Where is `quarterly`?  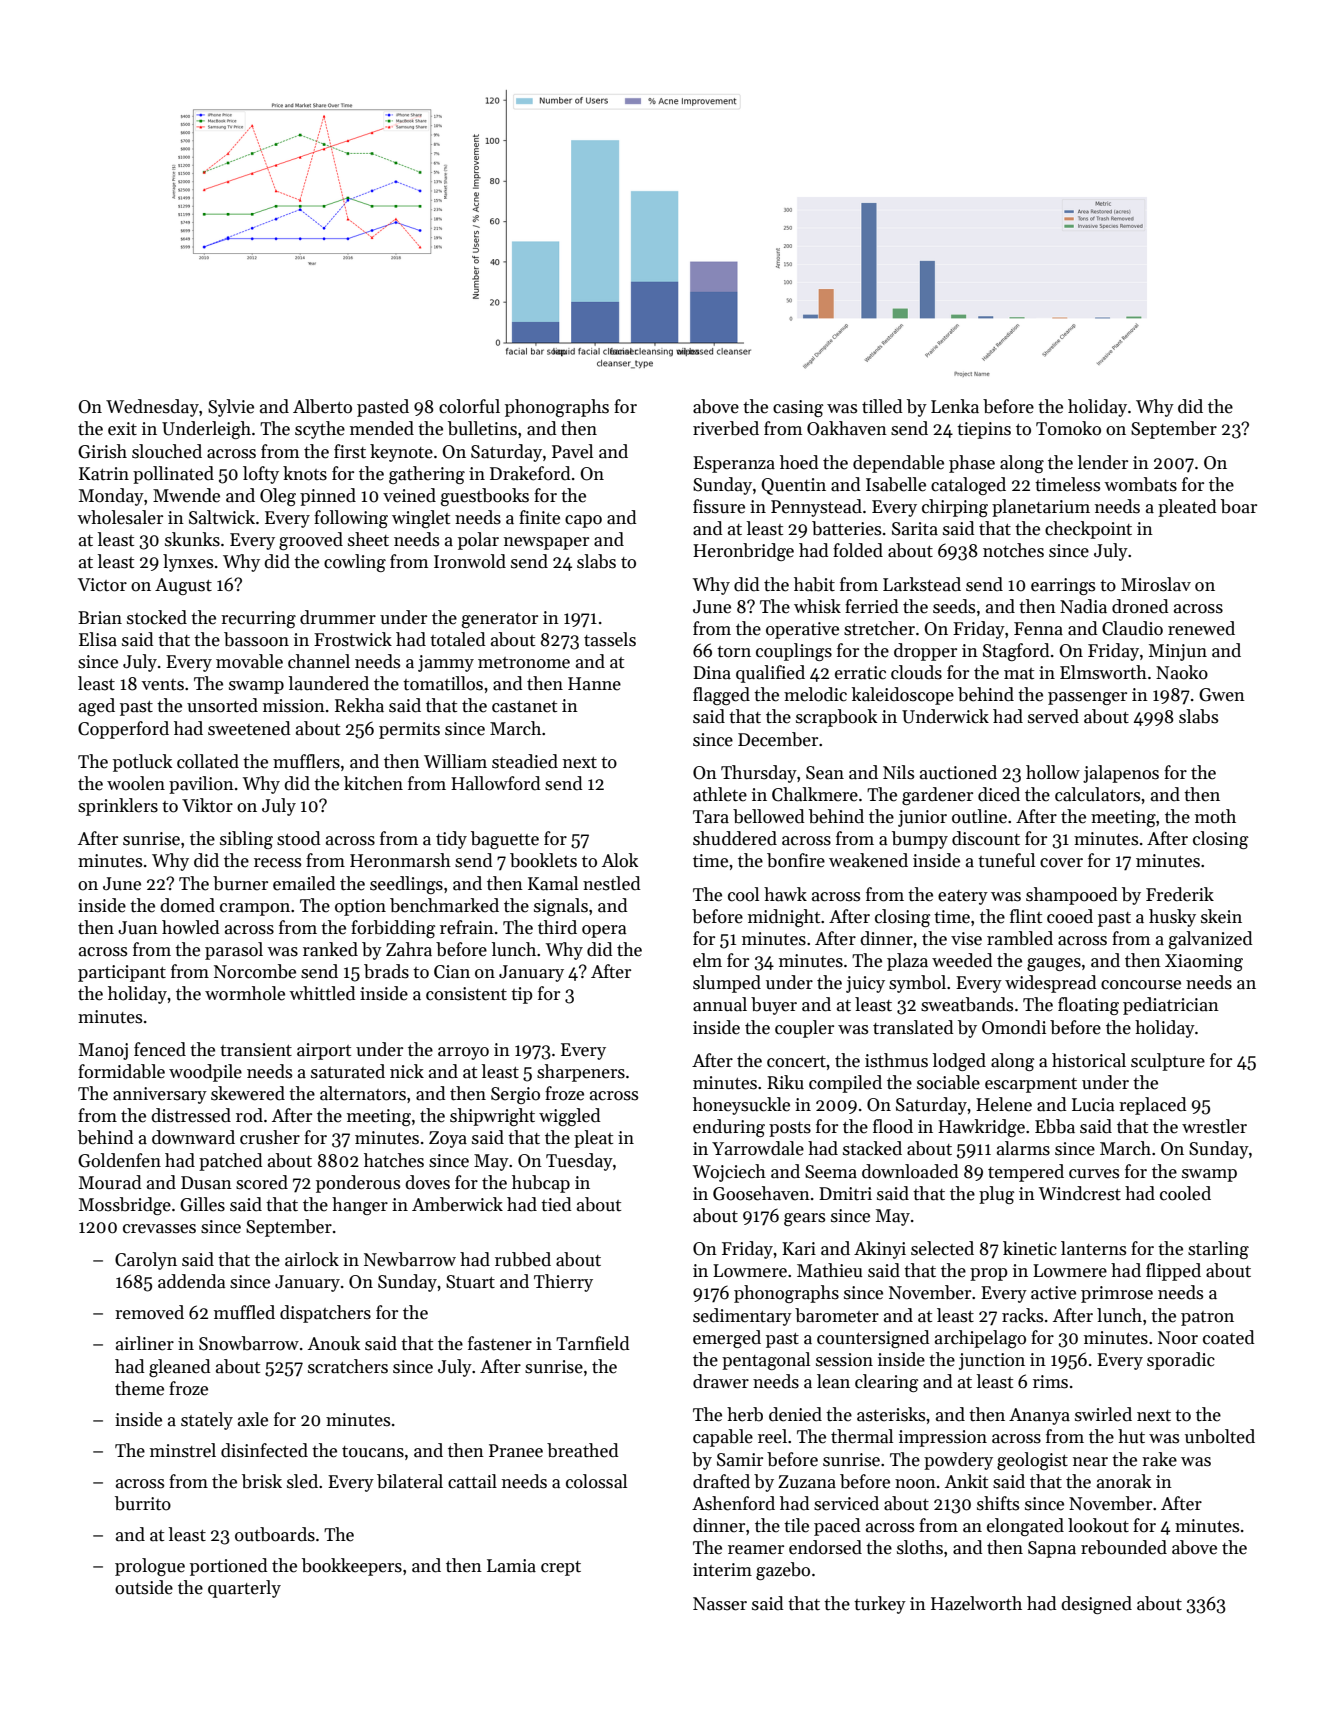 quarterly is located at coordinates (244, 1589).
